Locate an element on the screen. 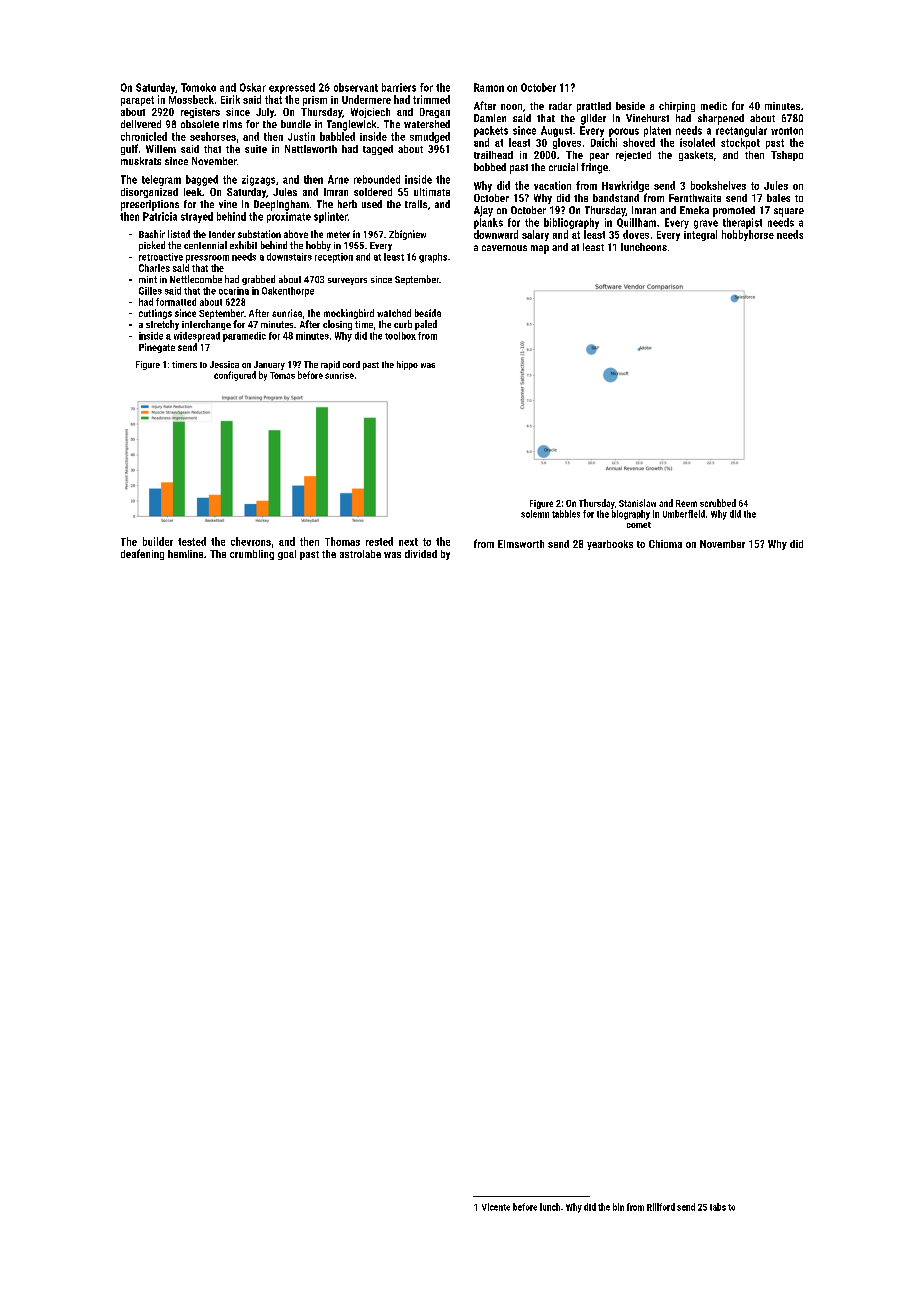 This screenshot has height=1308, width=924. smudged is located at coordinates (430, 137).
